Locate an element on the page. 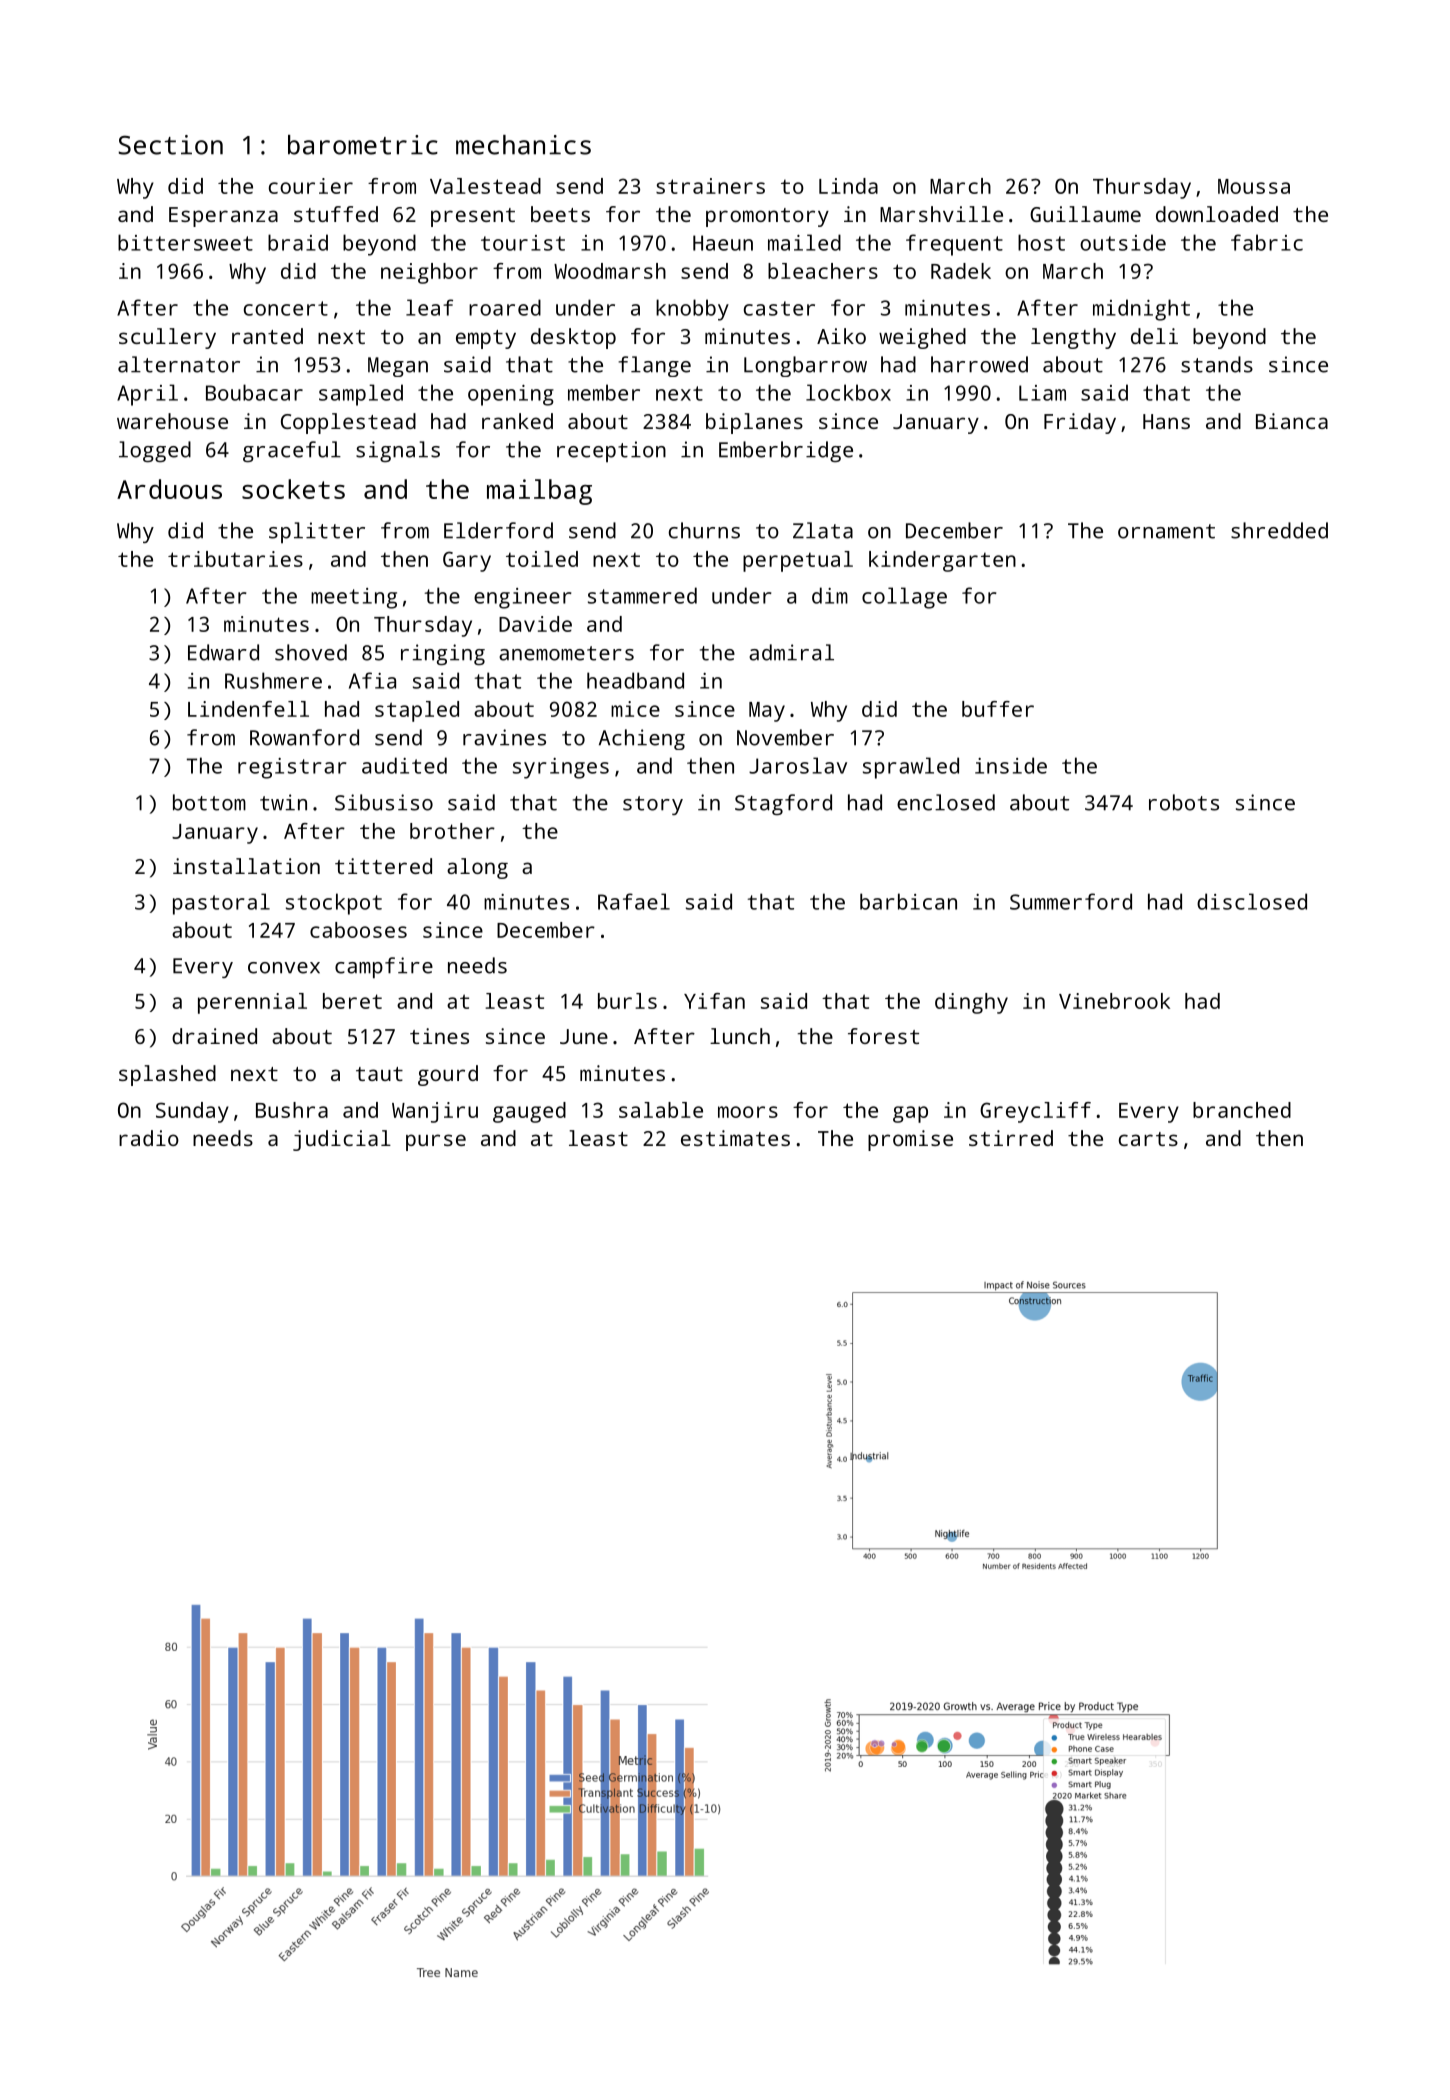 The width and height of the page is (1450, 2100). Esperanza is located at coordinates (223, 217).
